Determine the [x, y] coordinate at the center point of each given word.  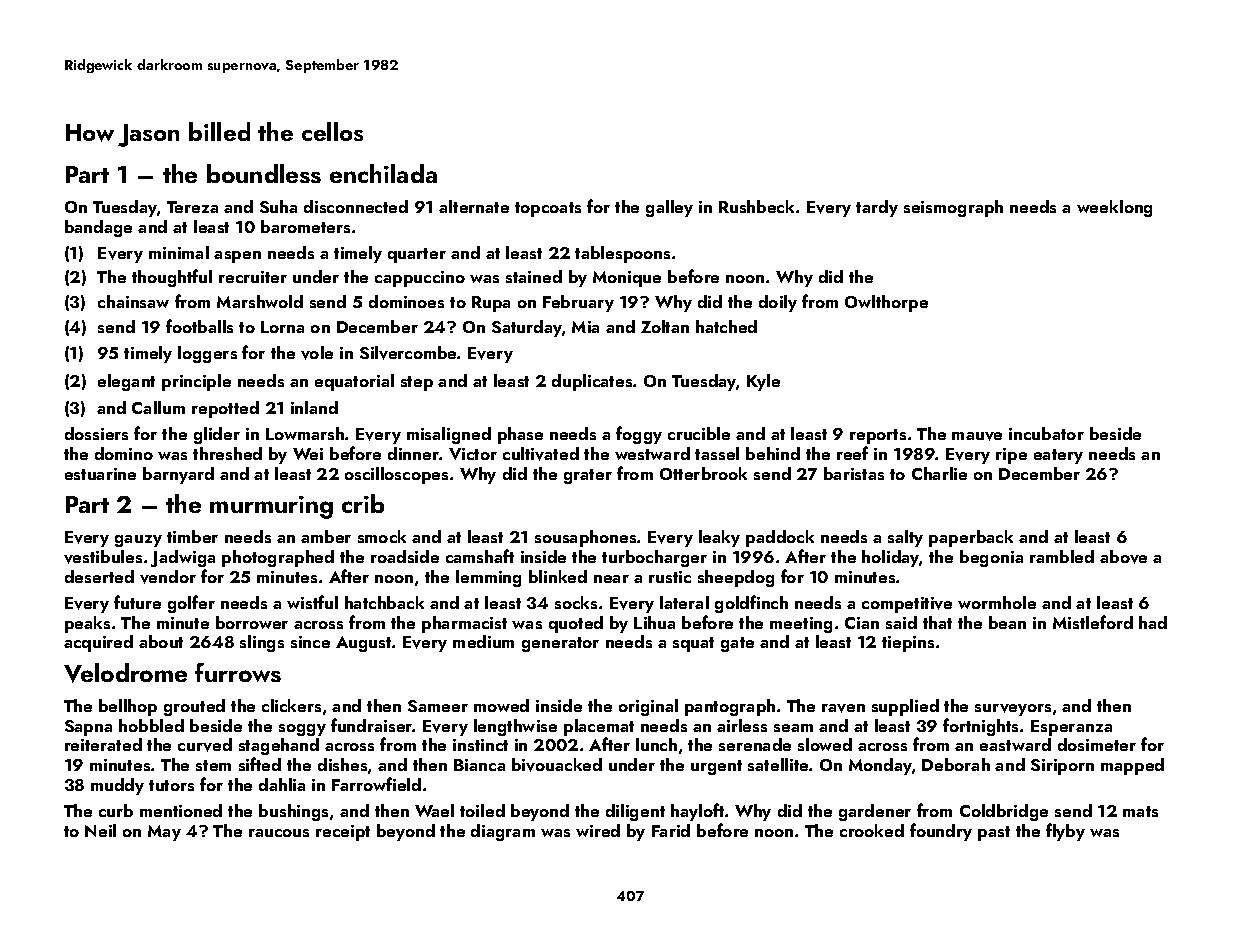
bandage [98, 228]
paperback [971, 538]
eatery [1058, 456]
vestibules [103, 557]
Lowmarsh [305, 433]
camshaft [480, 556]
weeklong [1114, 208]
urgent [716, 767]
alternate [474, 206]
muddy [117, 786]
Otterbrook [703, 473]
